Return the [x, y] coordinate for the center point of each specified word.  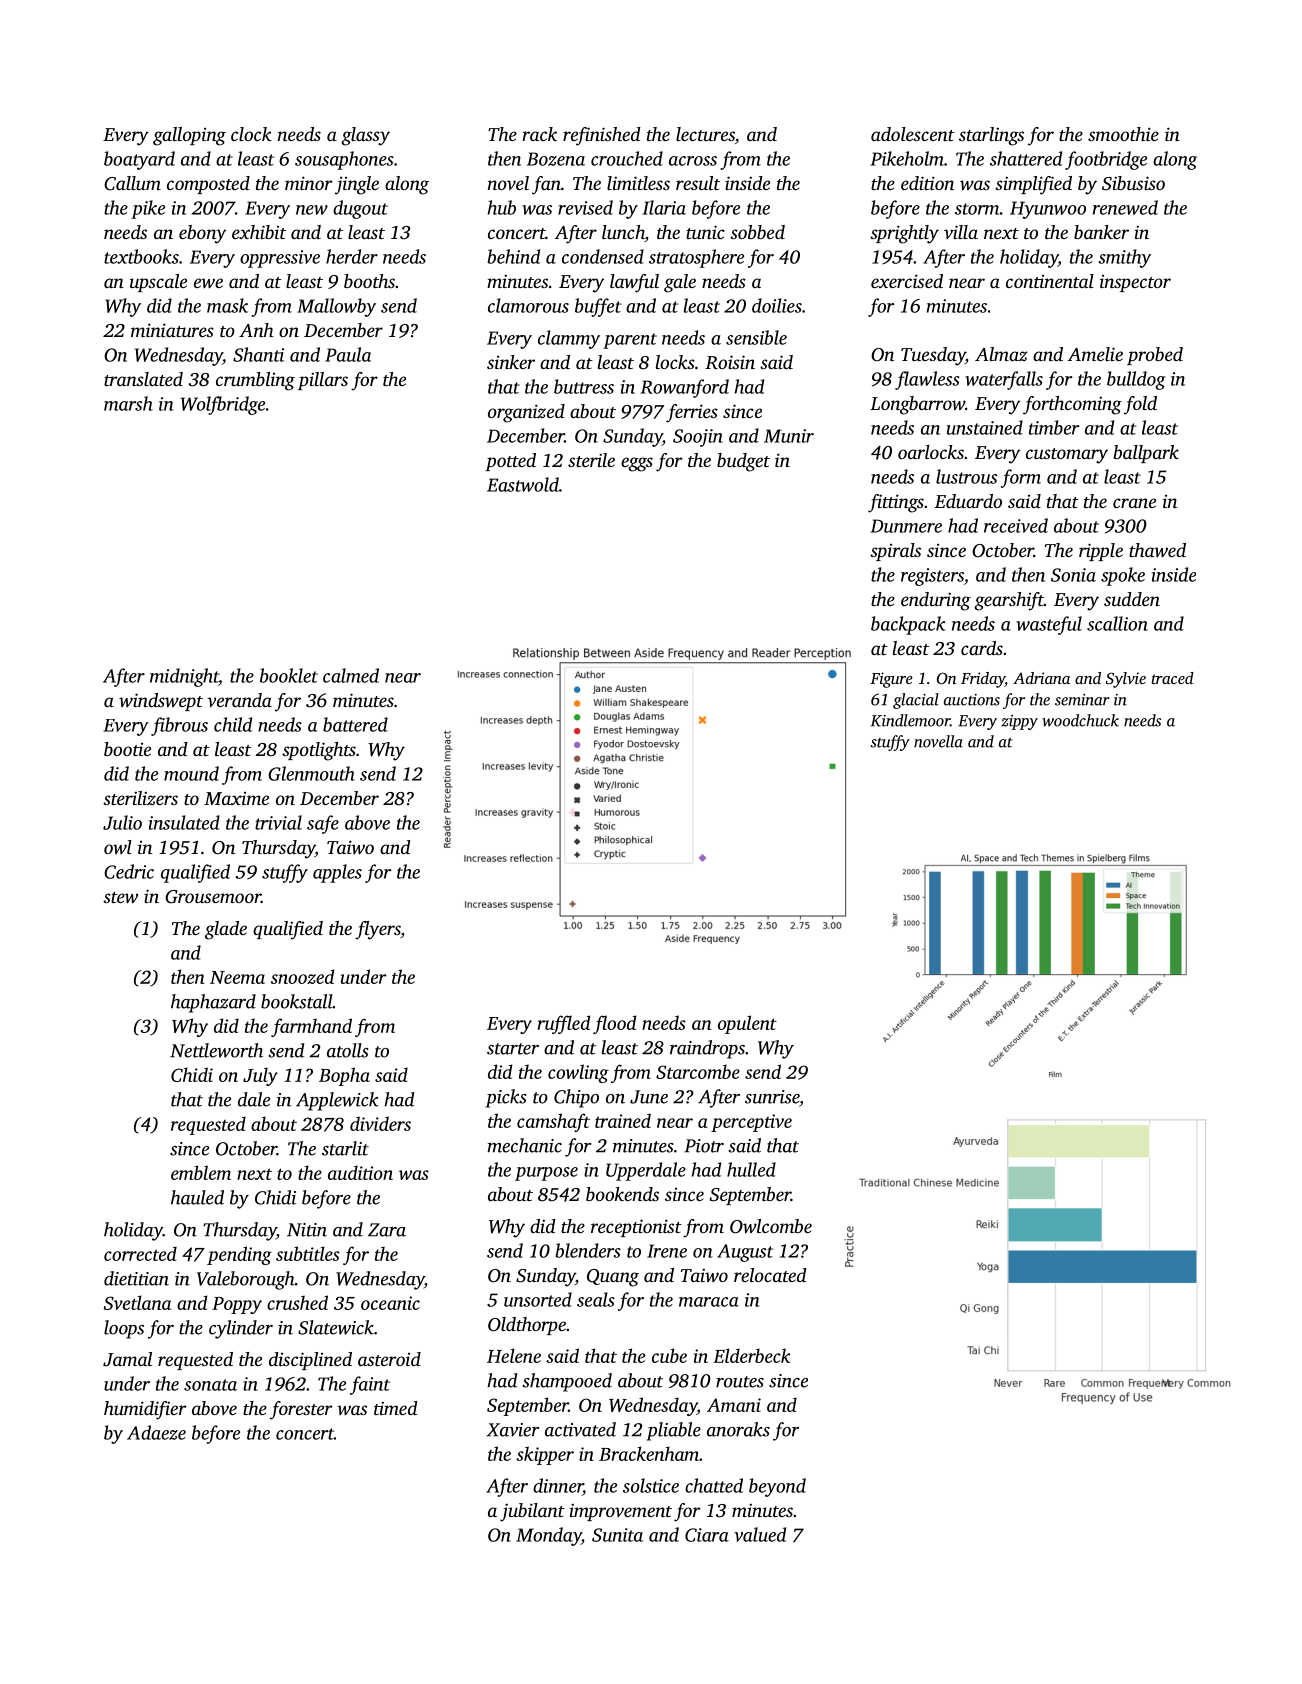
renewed [1125, 207]
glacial [916, 701]
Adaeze [156, 1432]
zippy [1019, 722]
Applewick [337, 1101]
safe [323, 824]
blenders [588, 1250]
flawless [927, 380]
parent [630, 341]
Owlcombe [771, 1226]
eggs [637, 464]
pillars [323, 381]
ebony [202, 234]
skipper [545, 1455]
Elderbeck [751, 1355]
